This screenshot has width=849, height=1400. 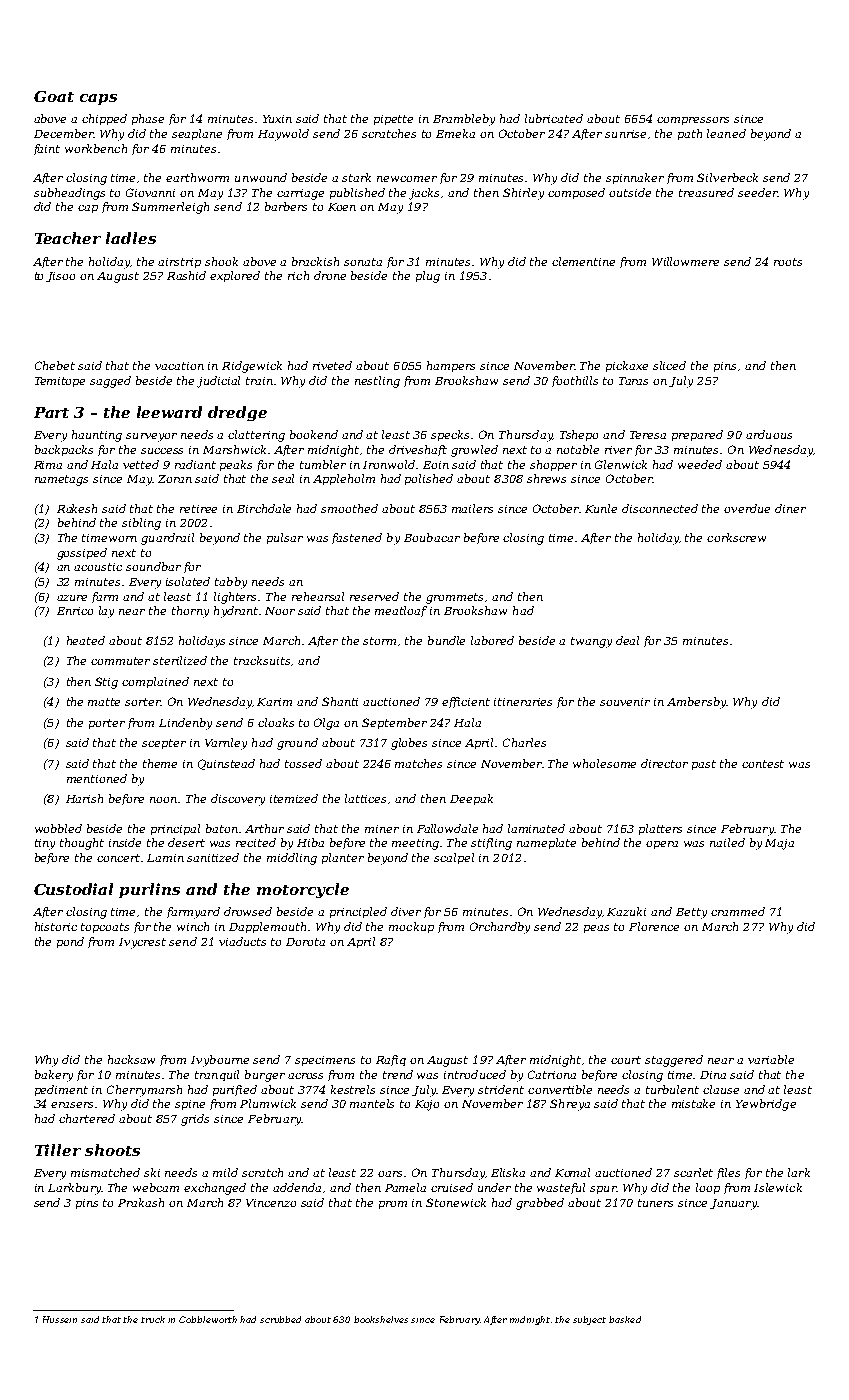 I want to click on Part, so click(x=51, y=412).
